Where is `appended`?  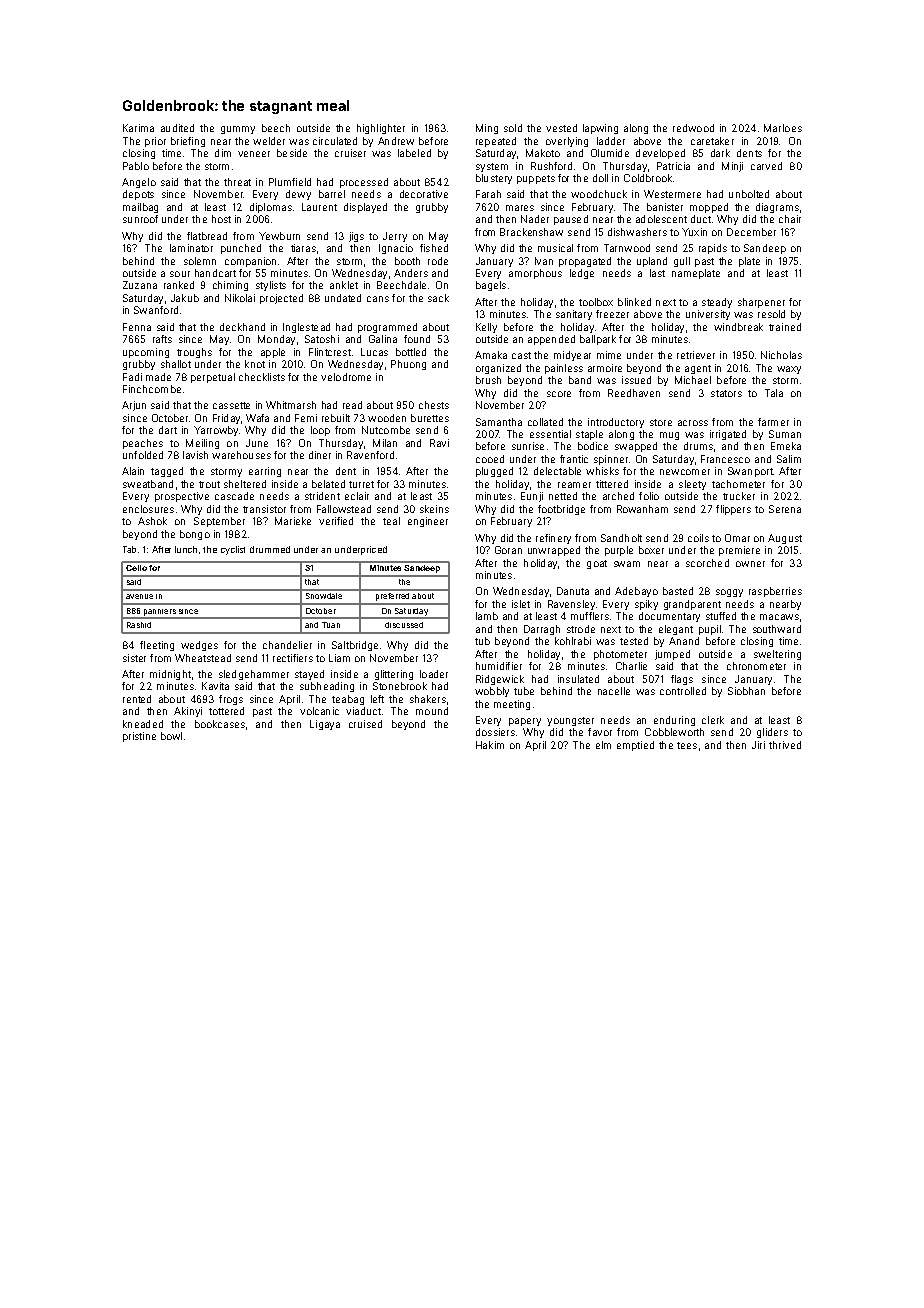 appended is located at coordinates (551, 340).
